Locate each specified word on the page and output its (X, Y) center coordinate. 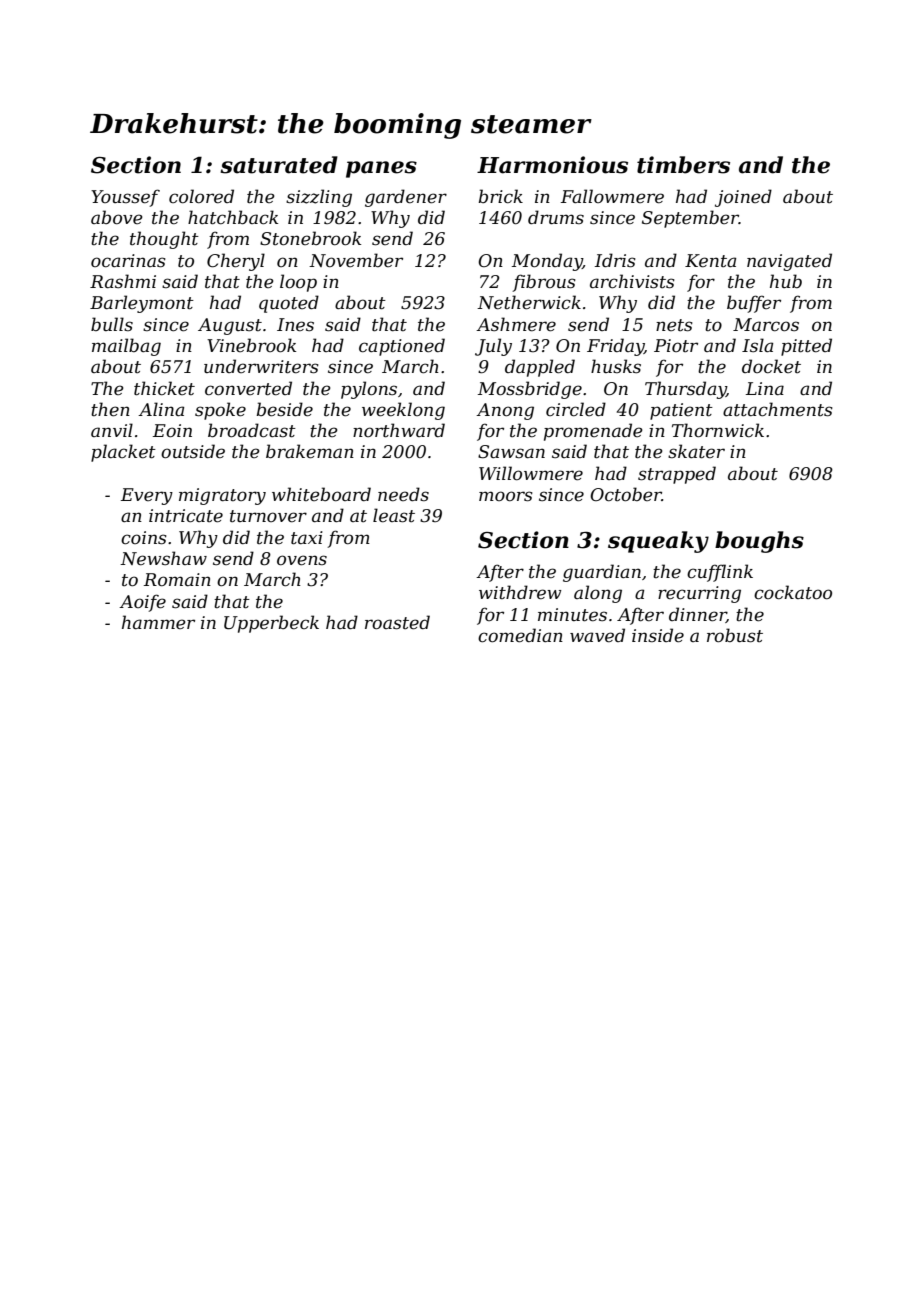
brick (500, 196)
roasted (397, 622)
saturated (279, 165)
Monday (547, 262)
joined (743, 198)
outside (193, 451)
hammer (158, 622)
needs (403, 494)
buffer (754, 304)
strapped (677, 475)
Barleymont (142, 304)
